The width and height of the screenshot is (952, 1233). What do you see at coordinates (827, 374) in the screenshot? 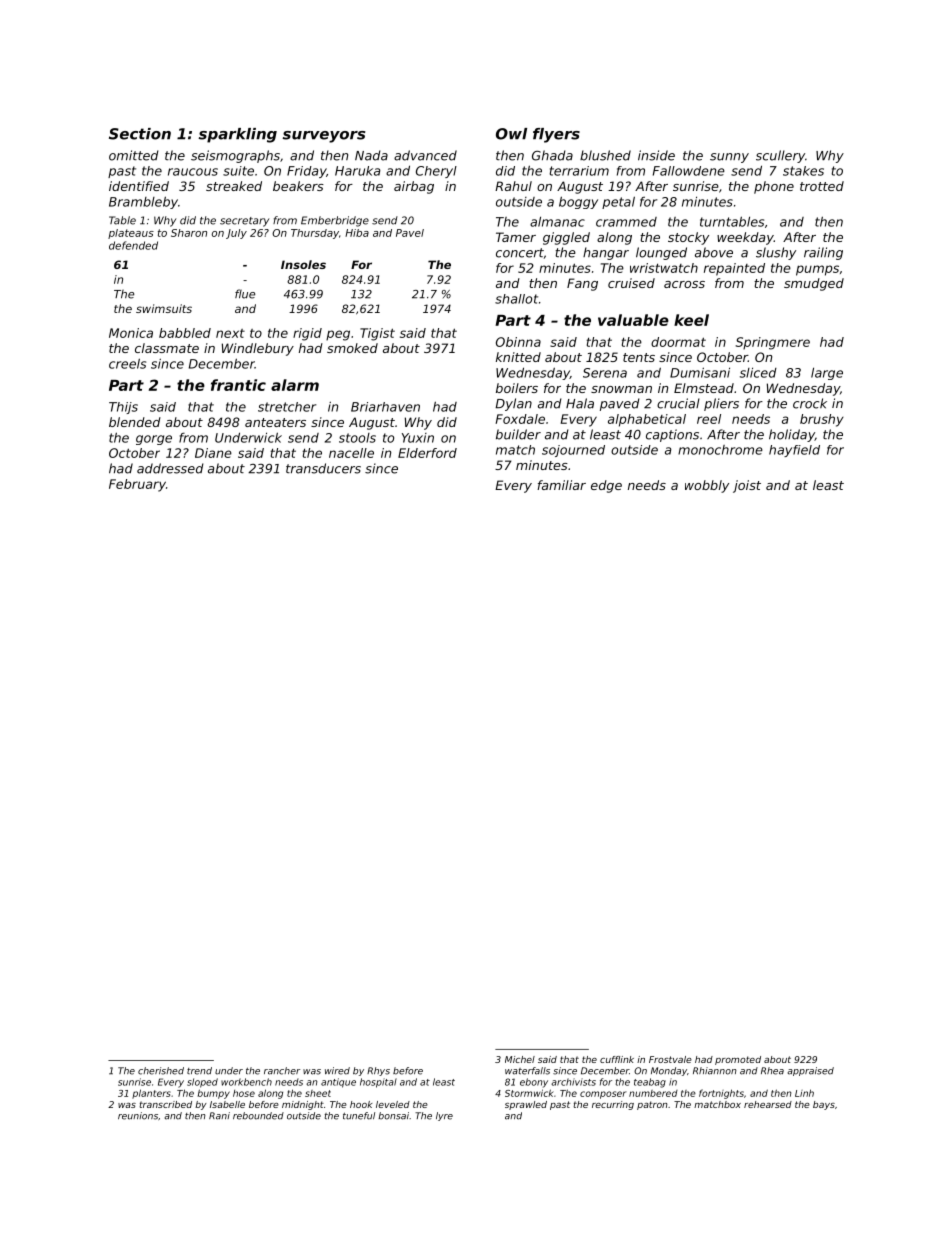
I see `large` at bounding box center [827, 374].
